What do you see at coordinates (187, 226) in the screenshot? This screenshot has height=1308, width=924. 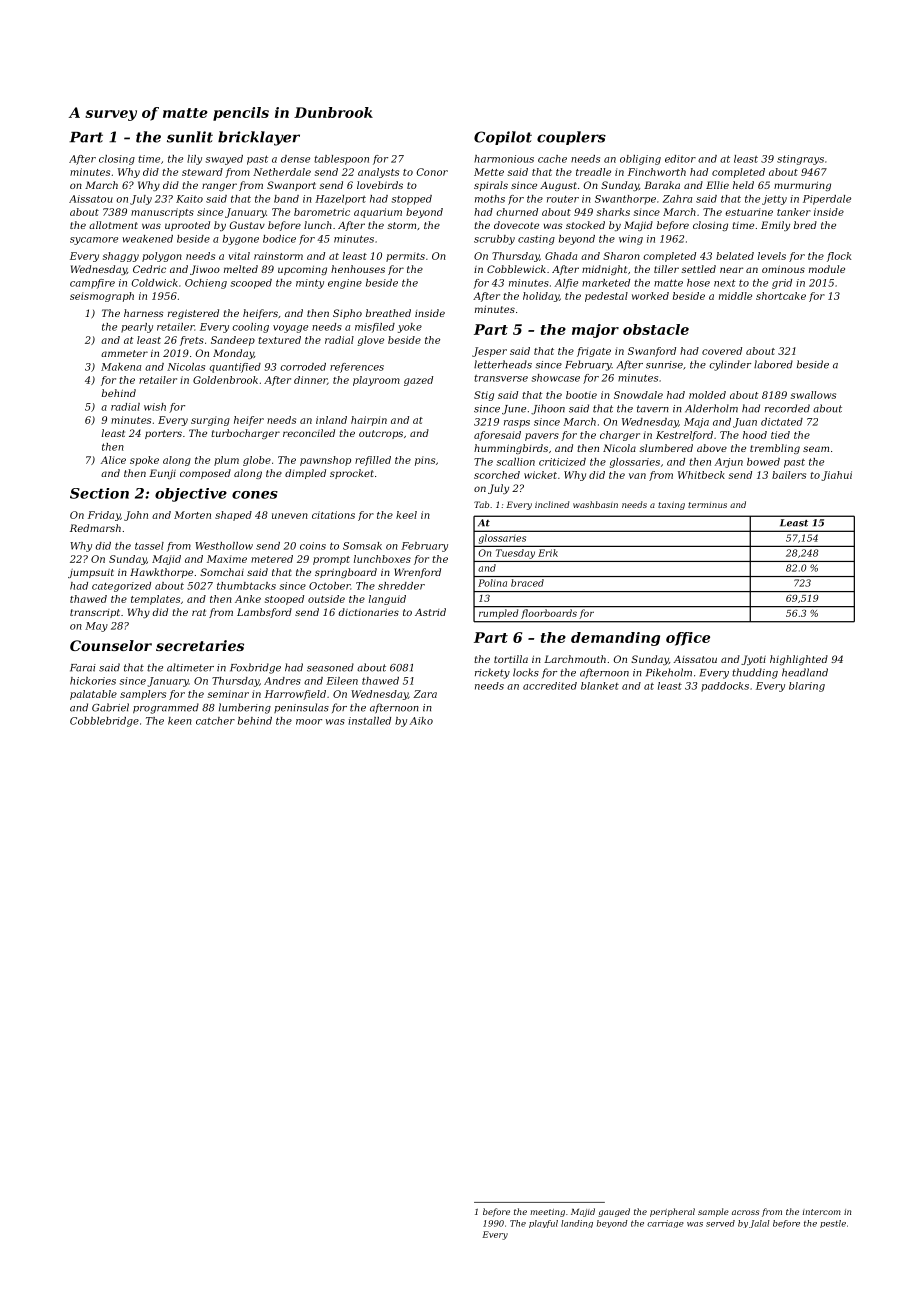 I see `uprooted` at bounding box center [187, 226].
